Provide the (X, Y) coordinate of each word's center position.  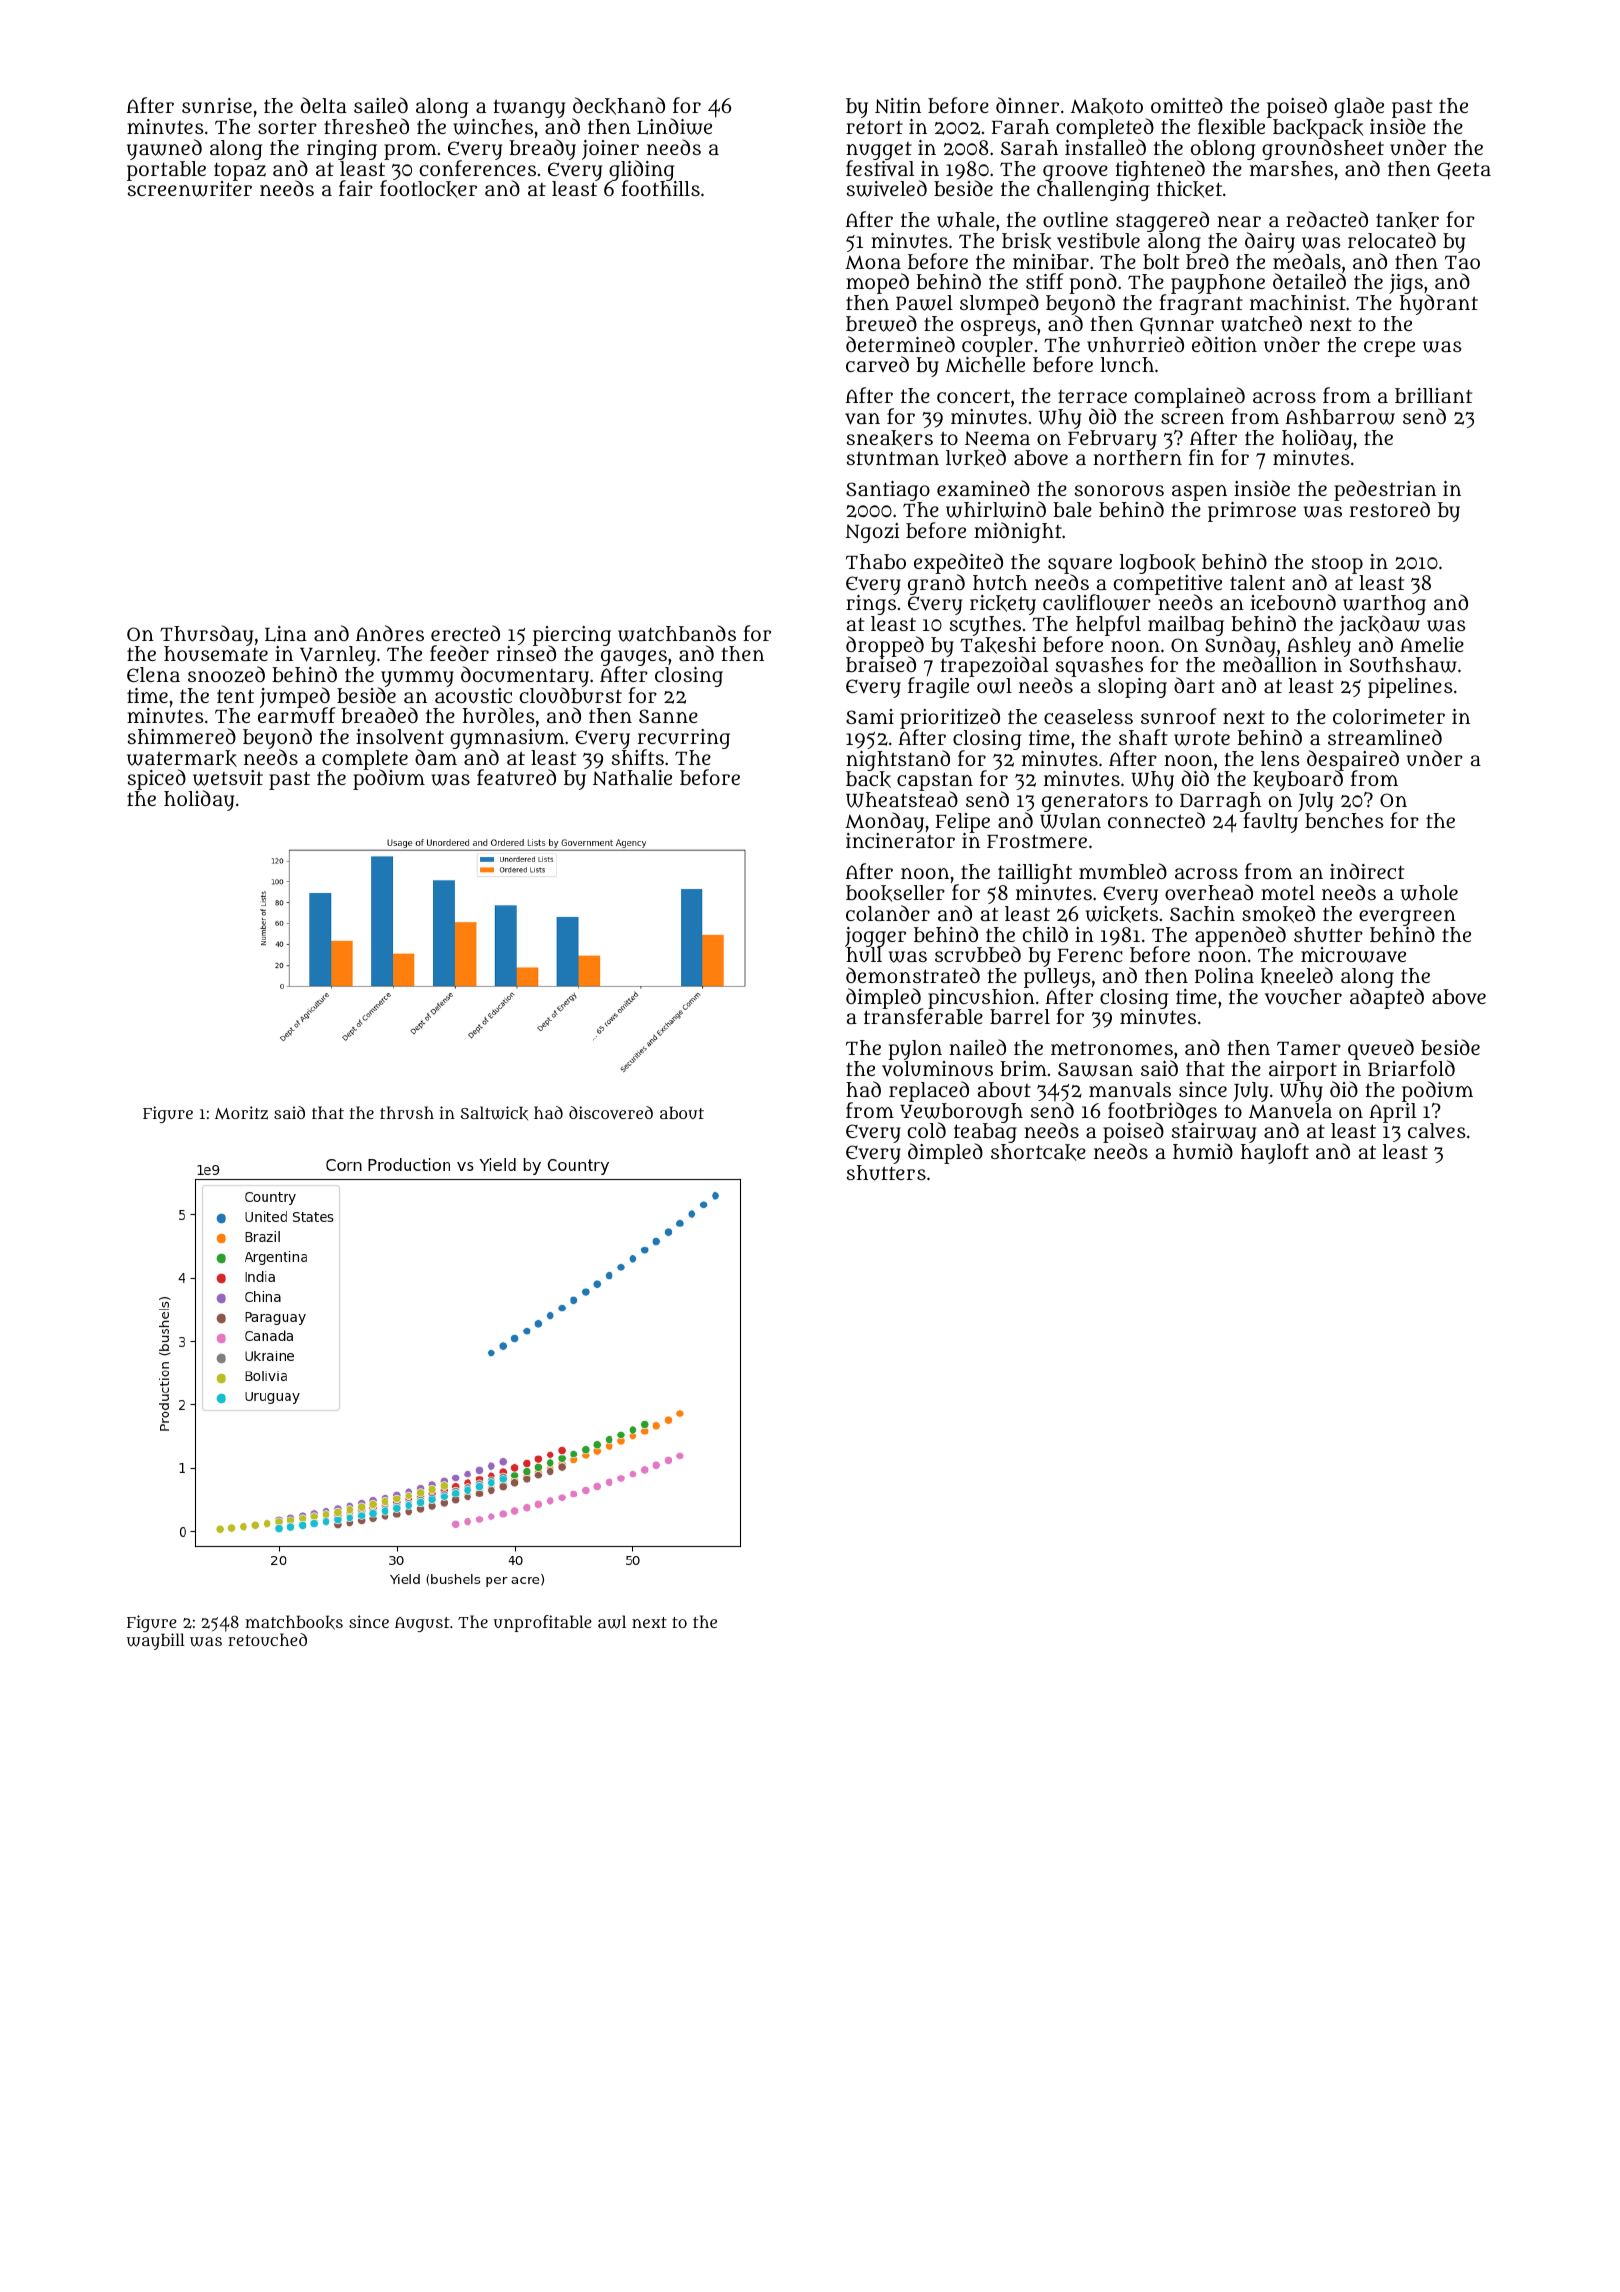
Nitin (898, 105)
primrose (1252, 512)
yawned (164, 149)
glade (1359, 107)
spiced (157, 779)
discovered (611, 1112)
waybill (156, 1641)
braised (881, 664)
